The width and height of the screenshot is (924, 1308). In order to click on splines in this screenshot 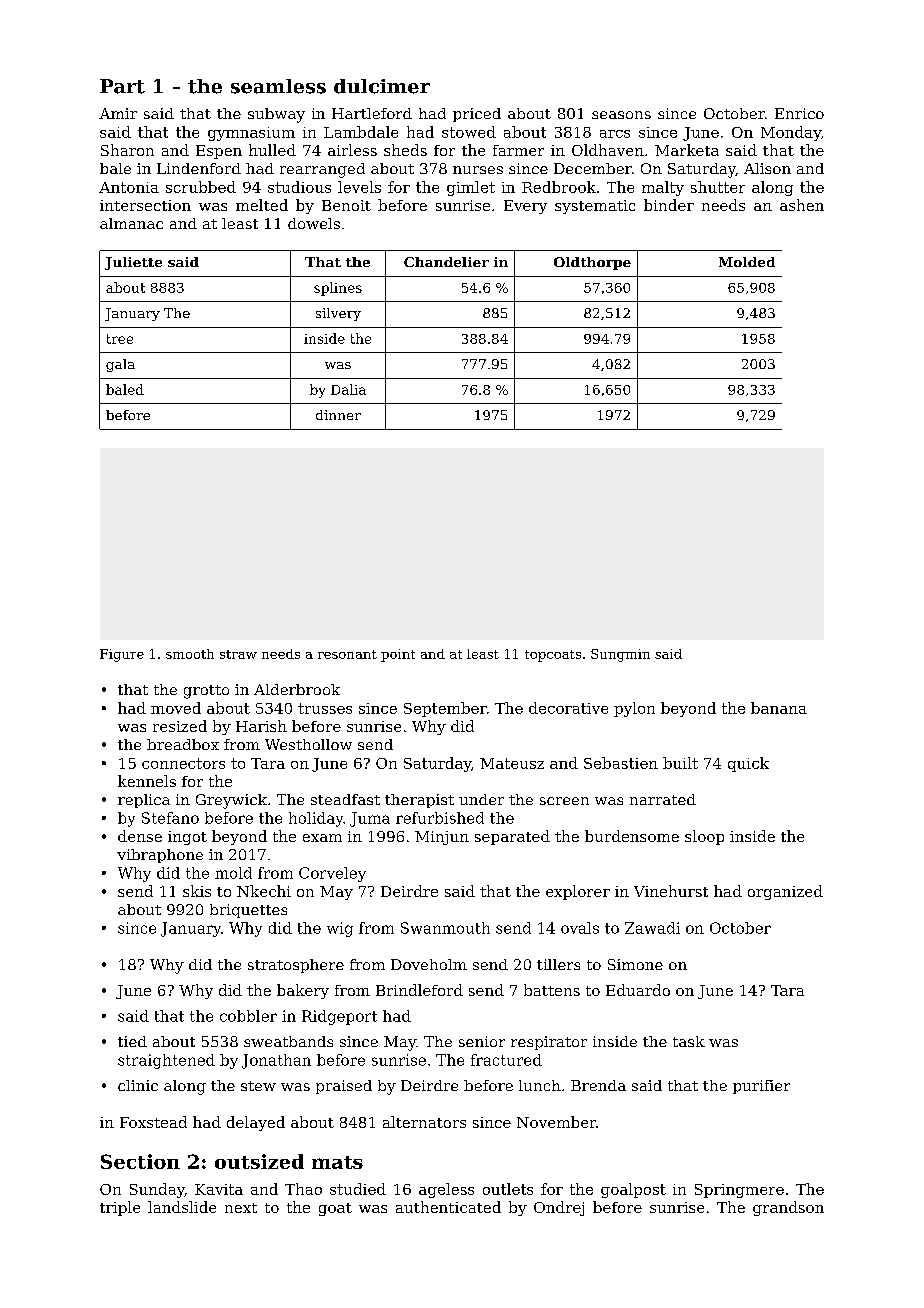, I will do `click(338, 289)`.
